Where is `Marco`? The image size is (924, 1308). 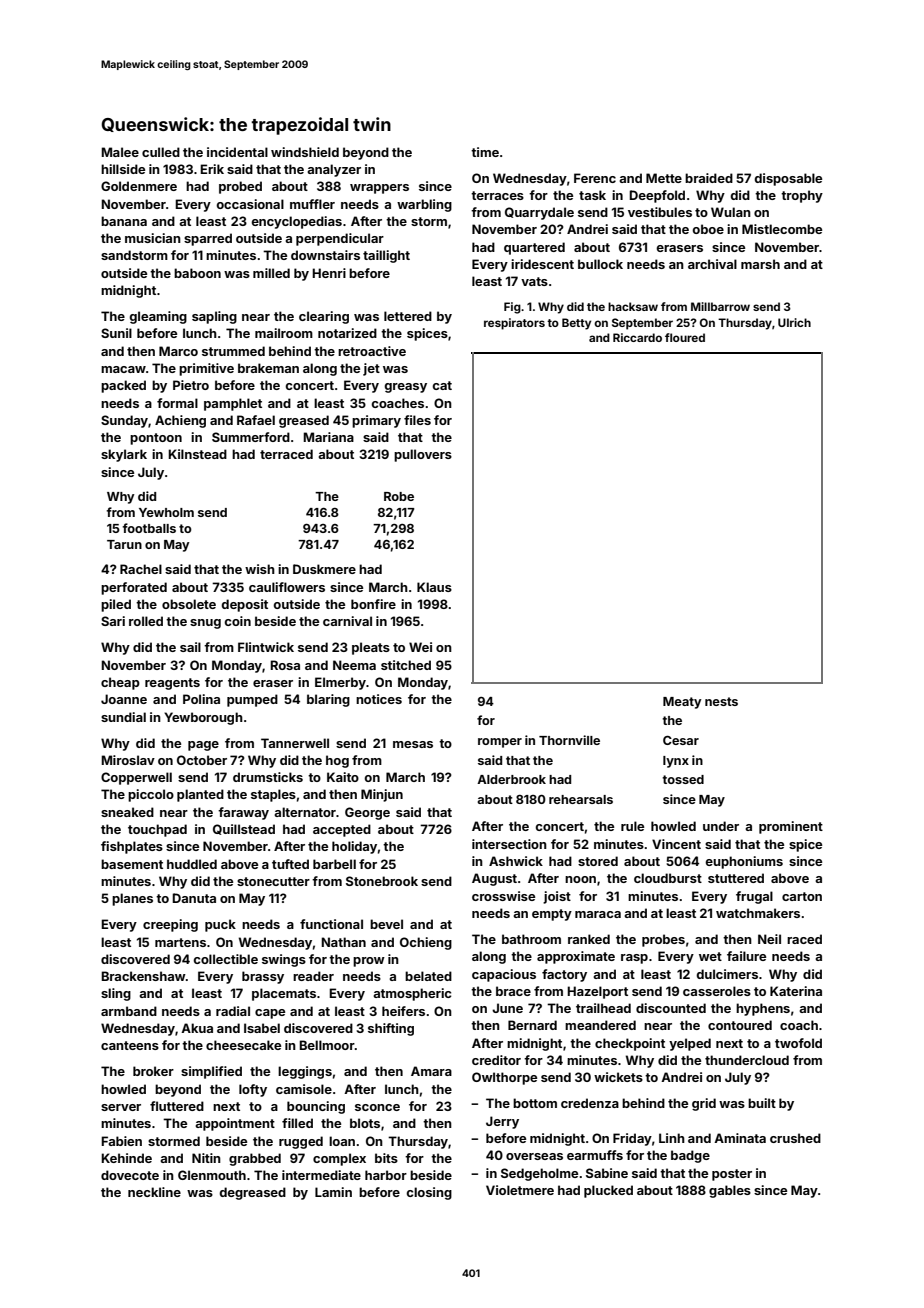 Marco is located at coordinates (178, 351).
